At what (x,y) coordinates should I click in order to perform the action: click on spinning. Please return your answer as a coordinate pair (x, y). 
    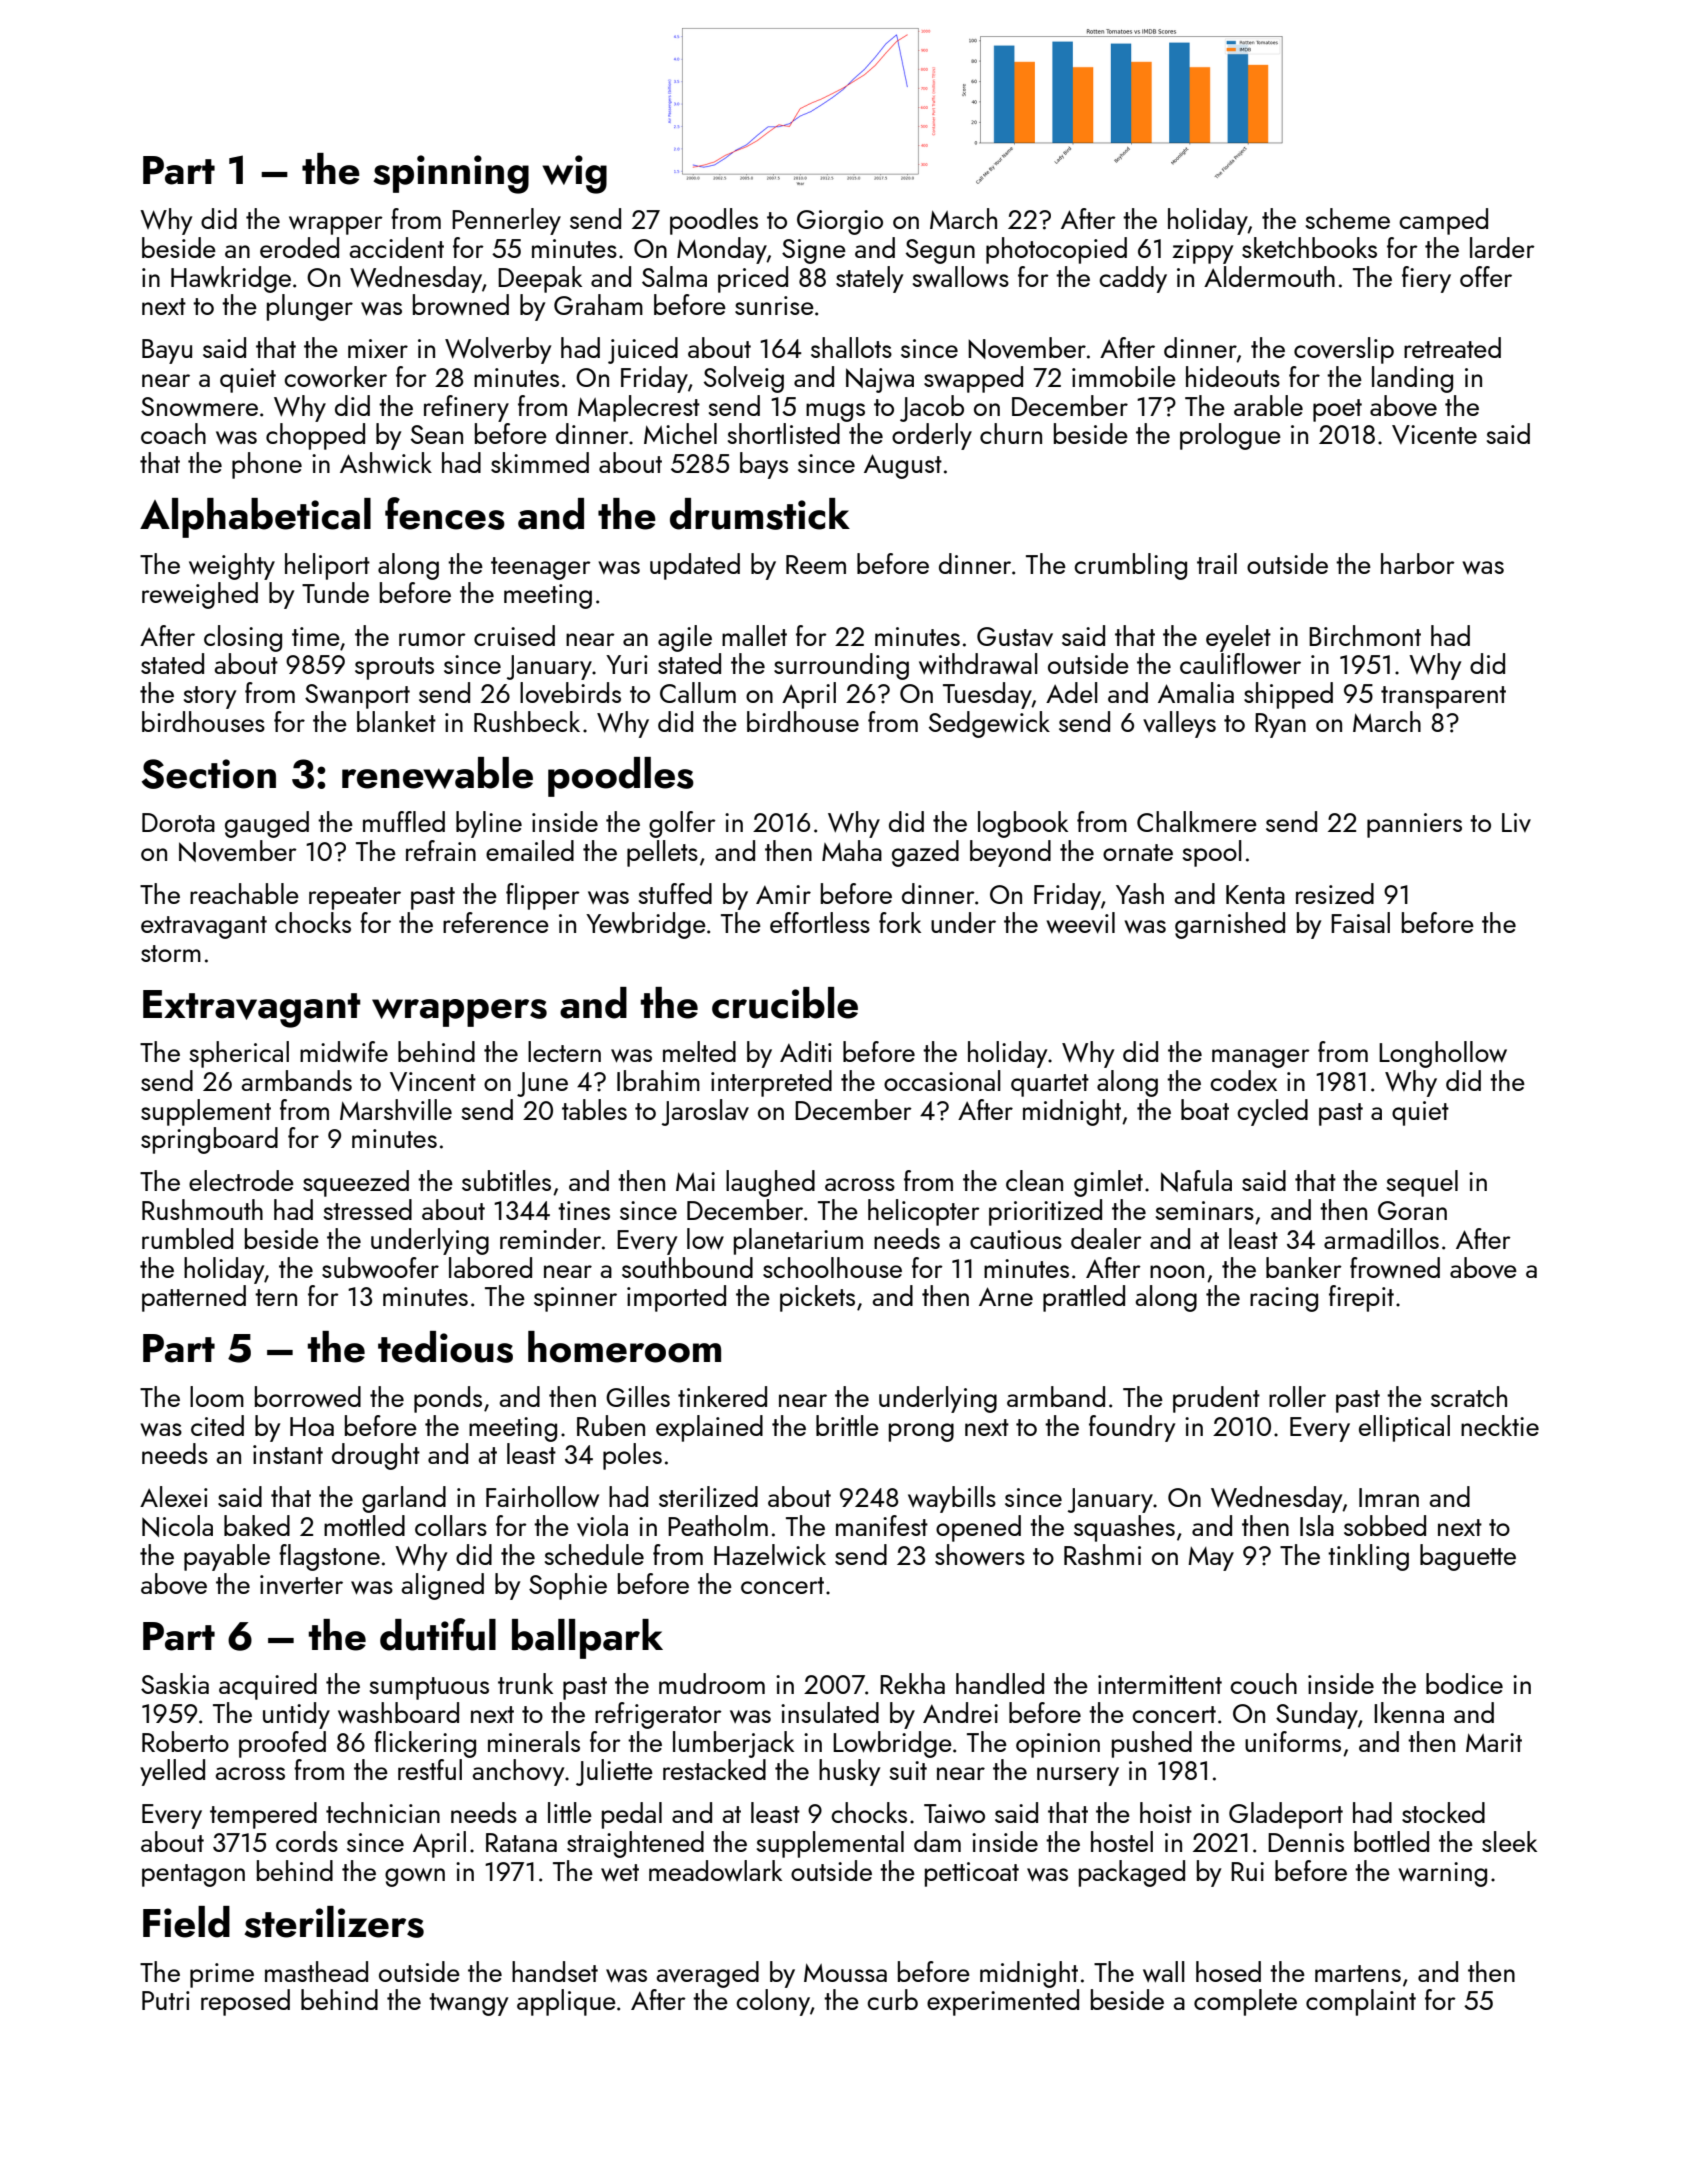
    Looking at the image, I should click on (451, 174).
